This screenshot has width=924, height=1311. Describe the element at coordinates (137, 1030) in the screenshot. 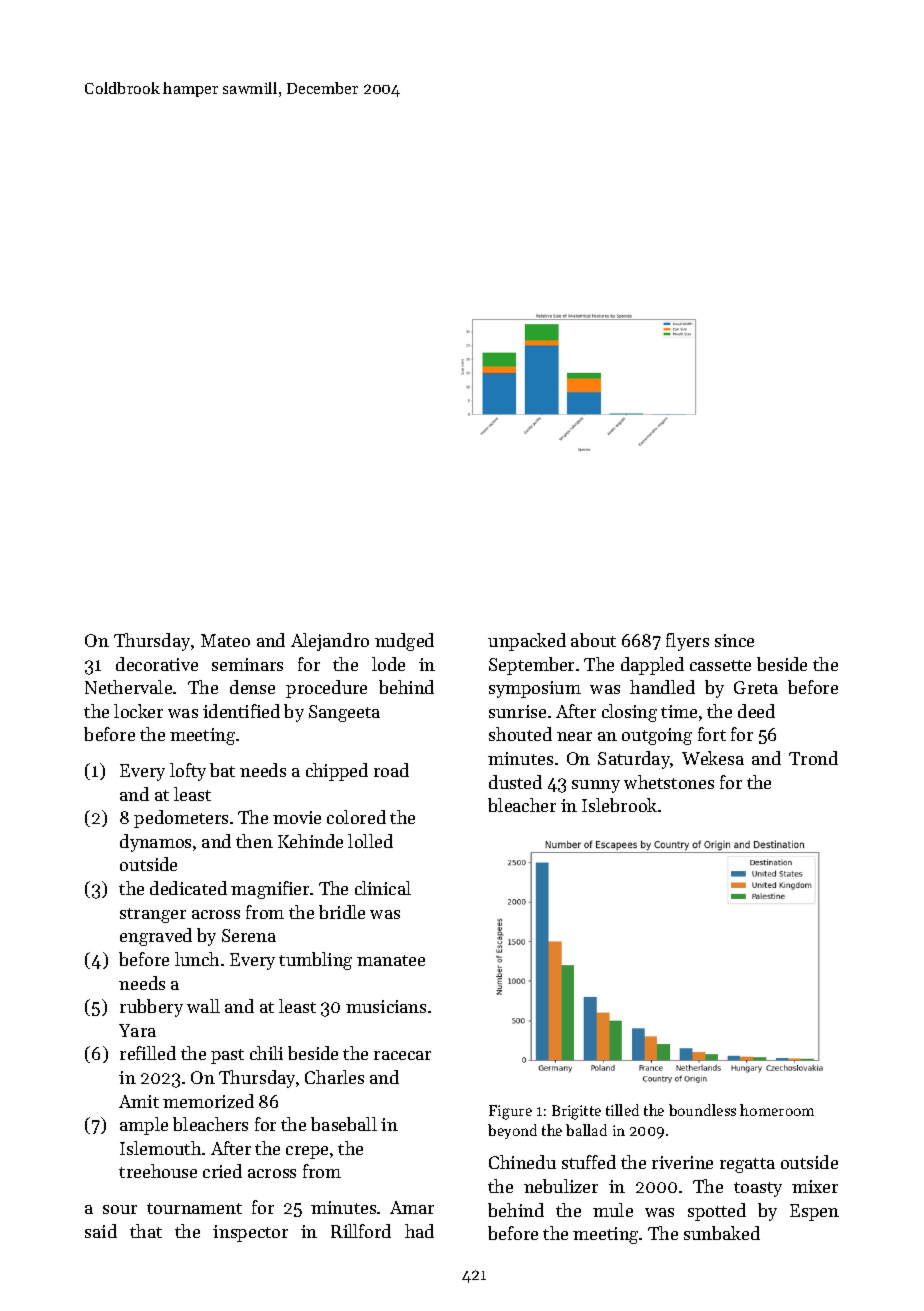

I see `Yara` at that location.
